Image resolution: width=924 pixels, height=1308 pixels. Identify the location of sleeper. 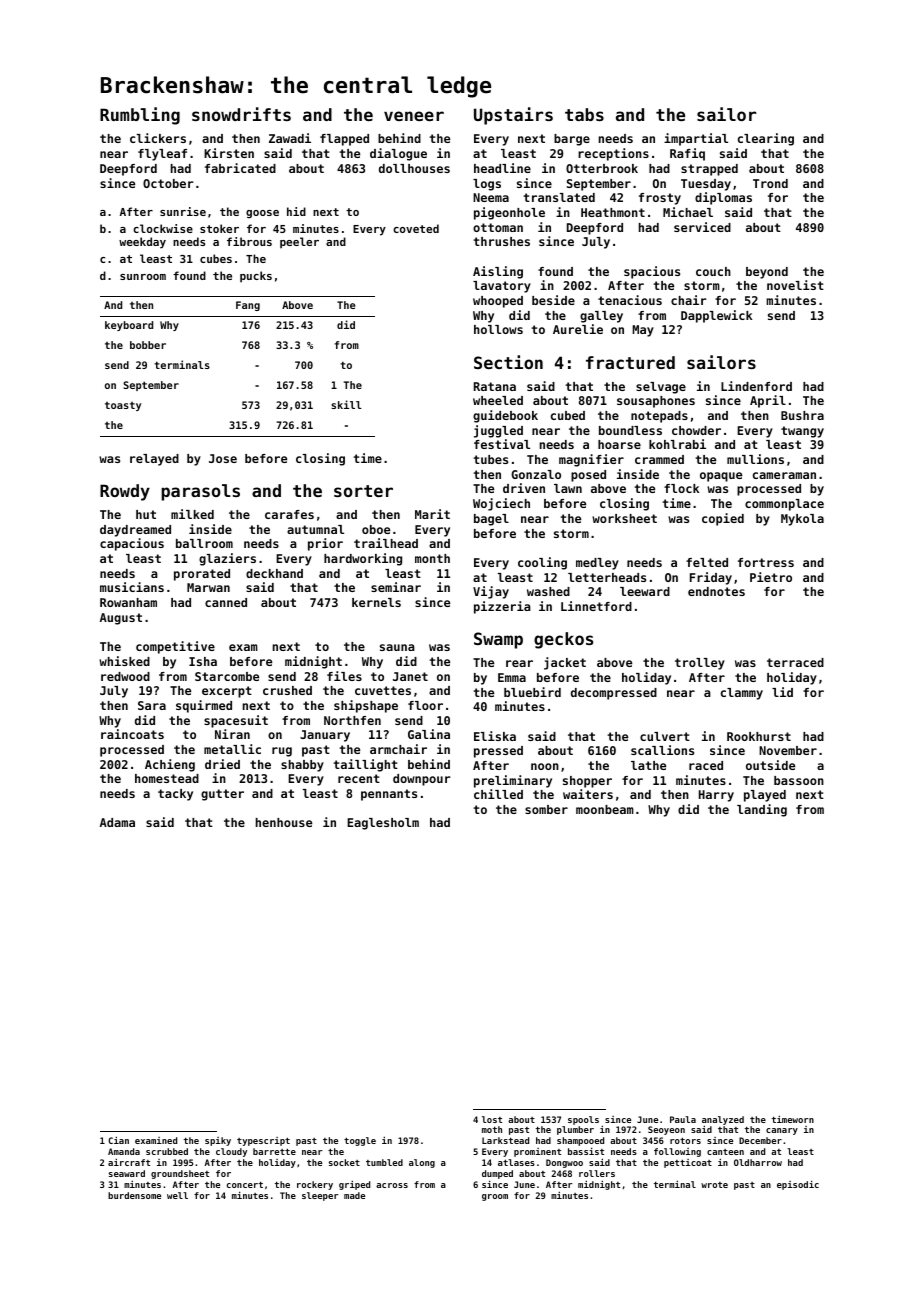
(320, 1196).
